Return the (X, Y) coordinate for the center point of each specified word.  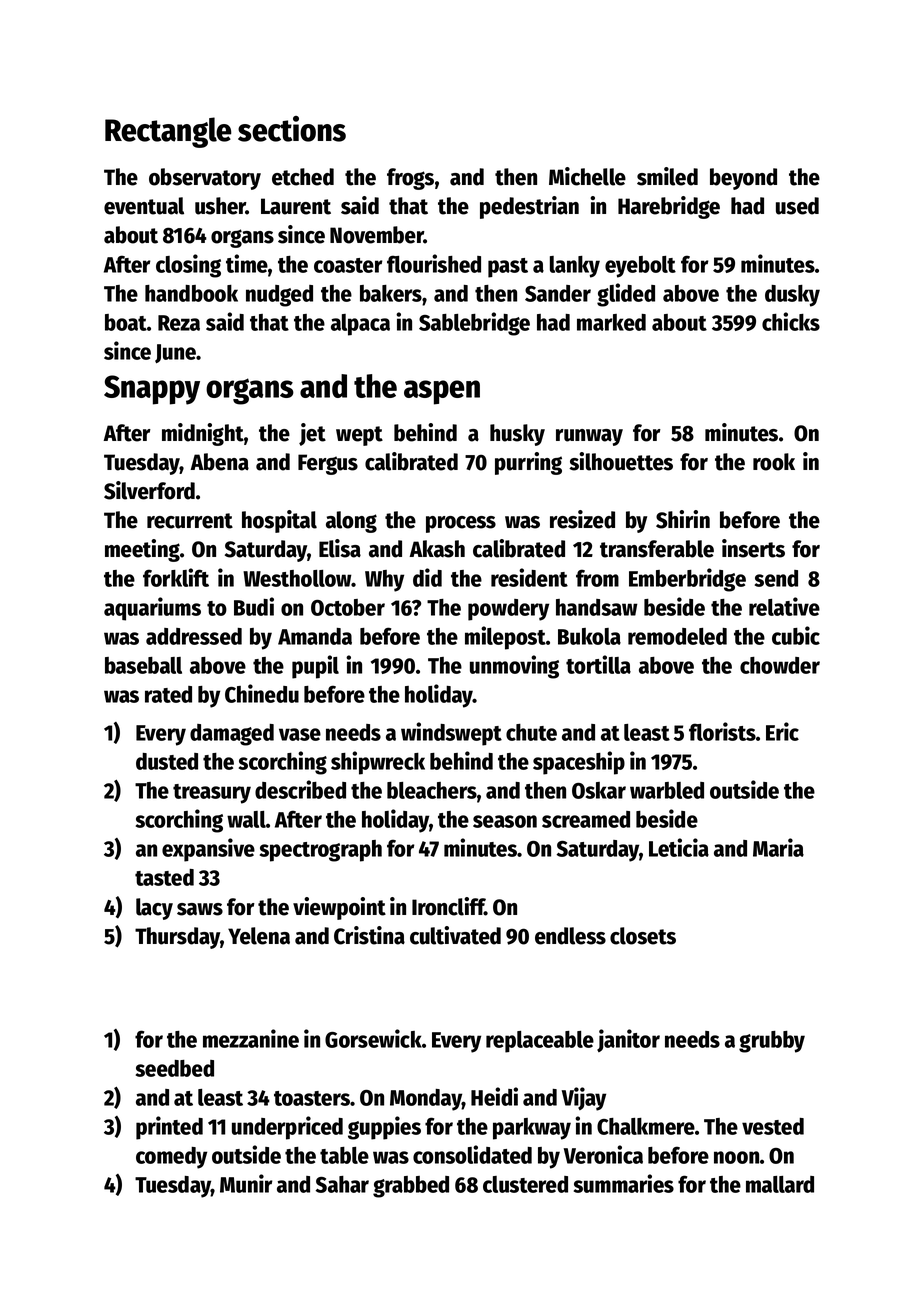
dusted (167, 761)
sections (292, 129)
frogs (410, 179)
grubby (772, 1042)
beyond (743, 179)
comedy (171, 1158)
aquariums (152, 609)
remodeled (677, 636)
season (505, 821)
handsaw (597, 607)
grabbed (411, 1187)
